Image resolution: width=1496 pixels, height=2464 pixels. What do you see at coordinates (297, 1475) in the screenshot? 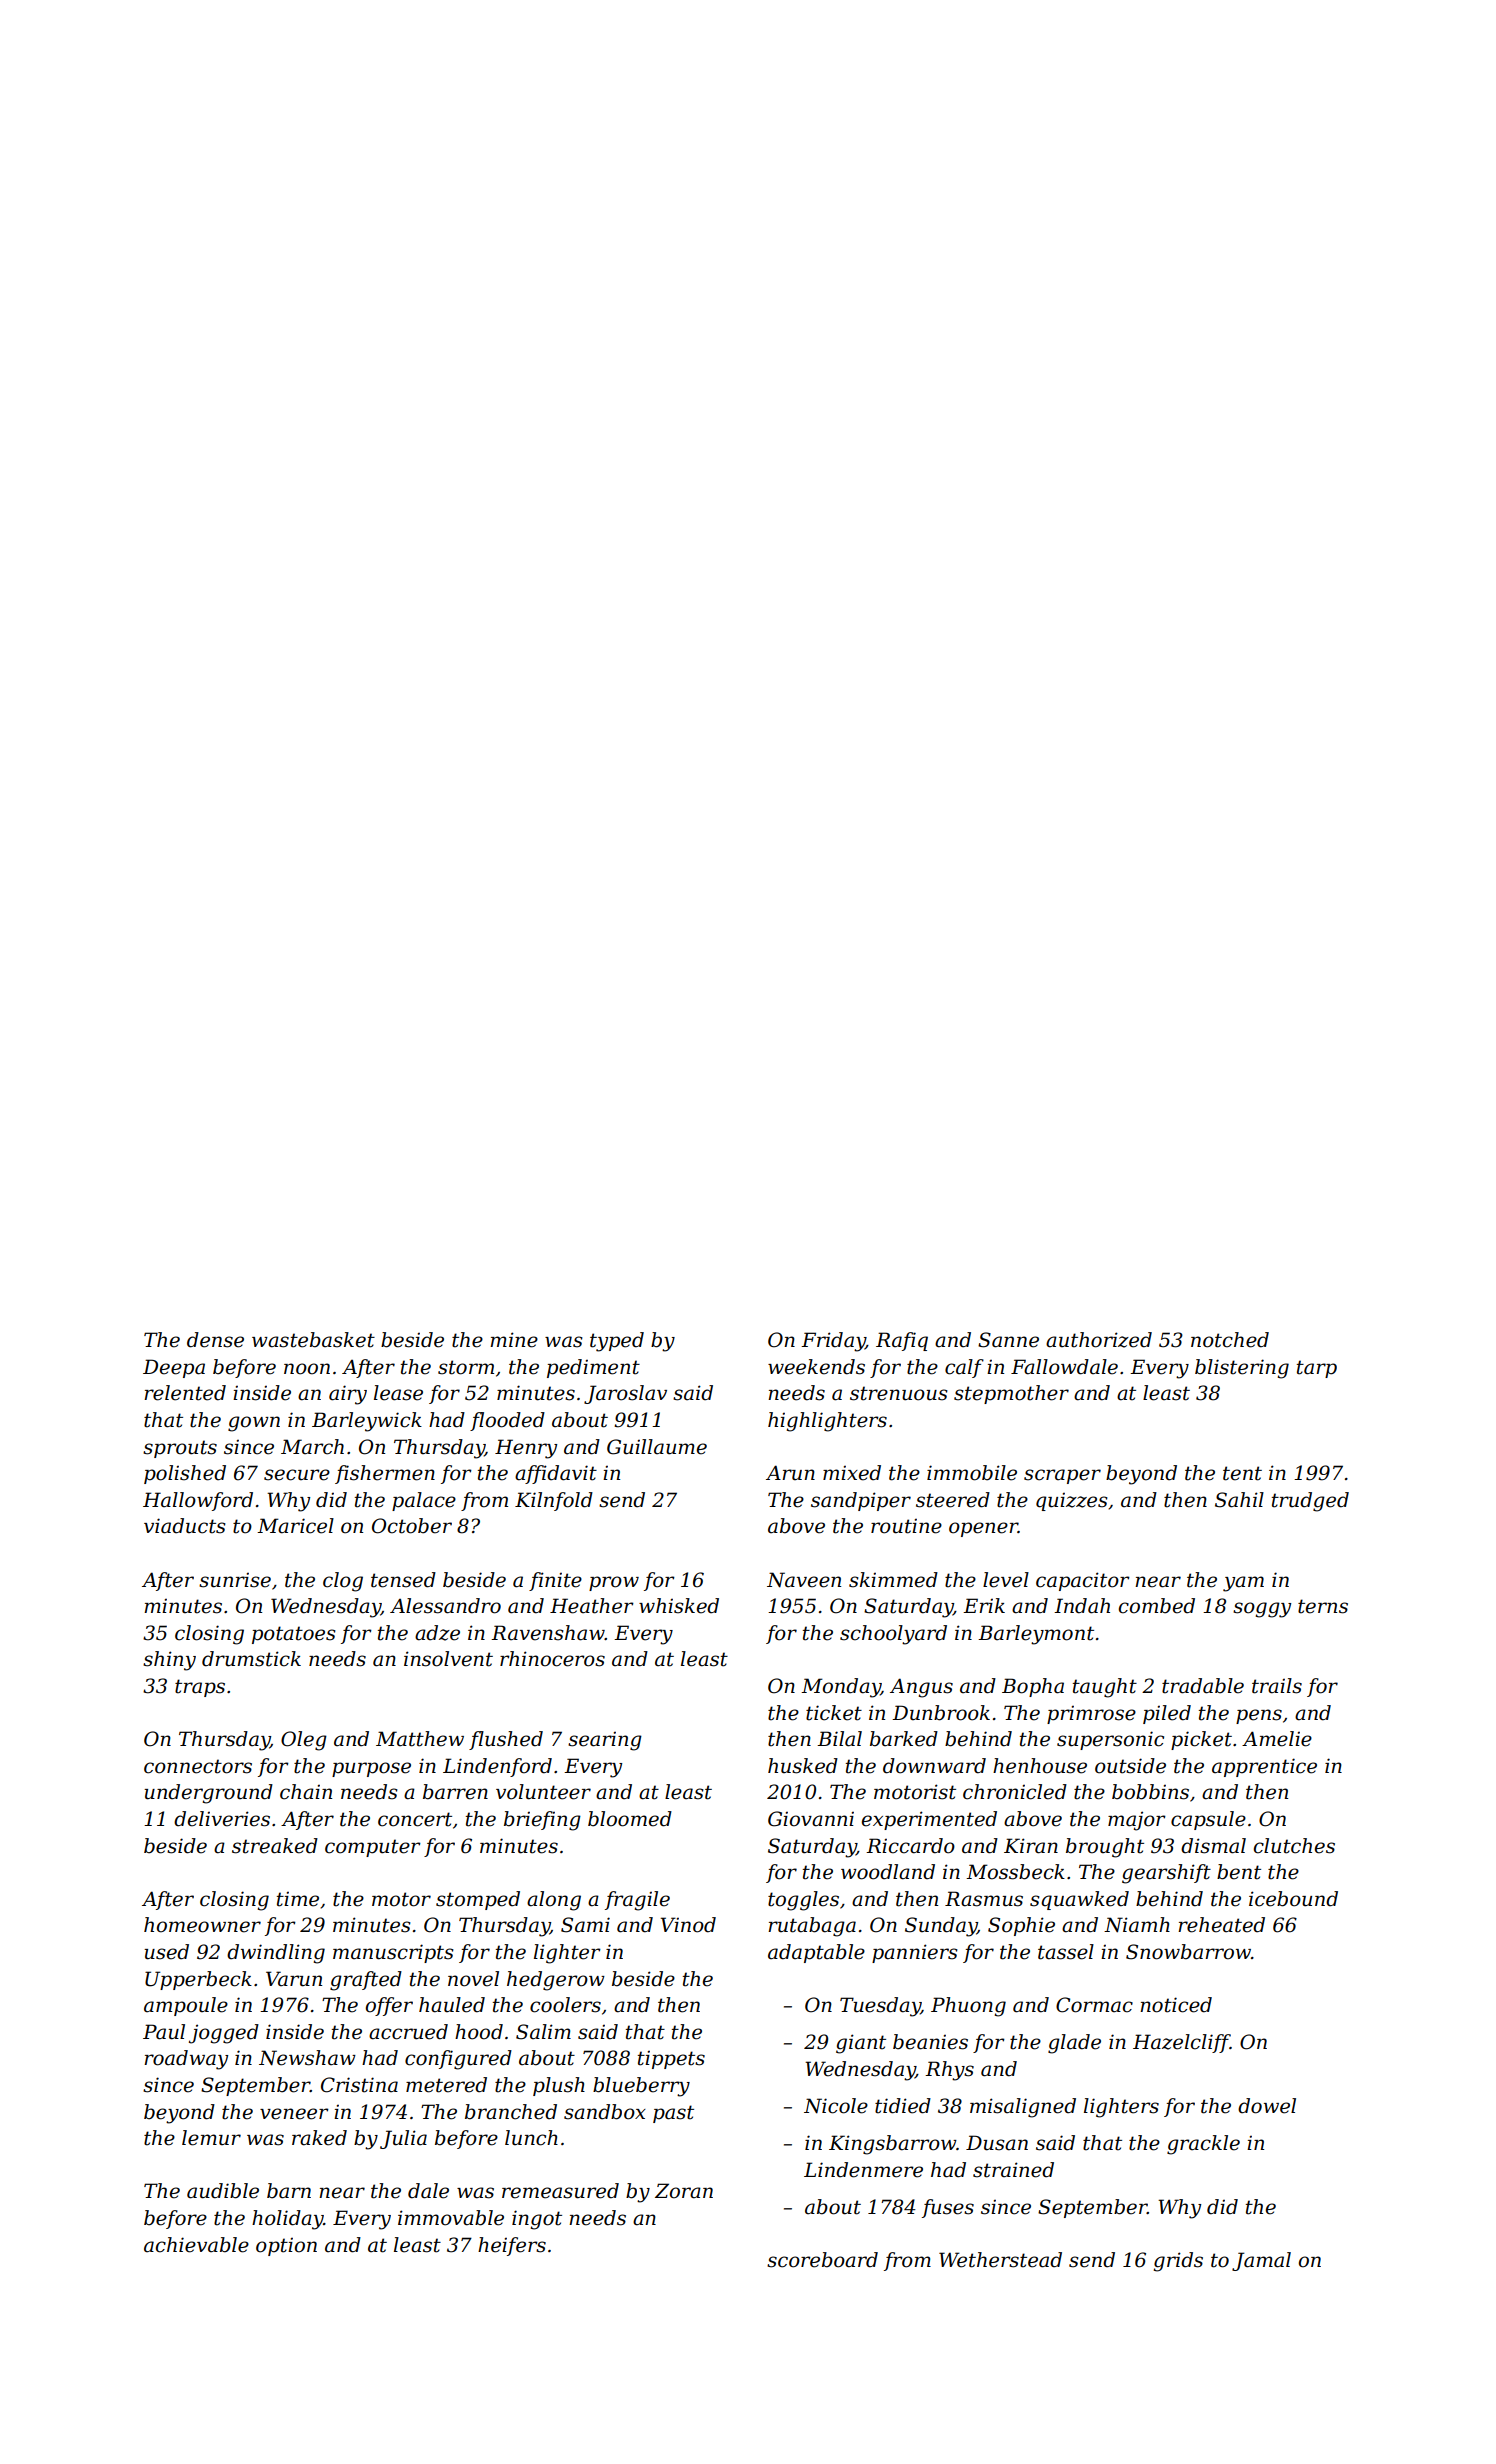
I see `secure` at bounding box center [297, 1475].
